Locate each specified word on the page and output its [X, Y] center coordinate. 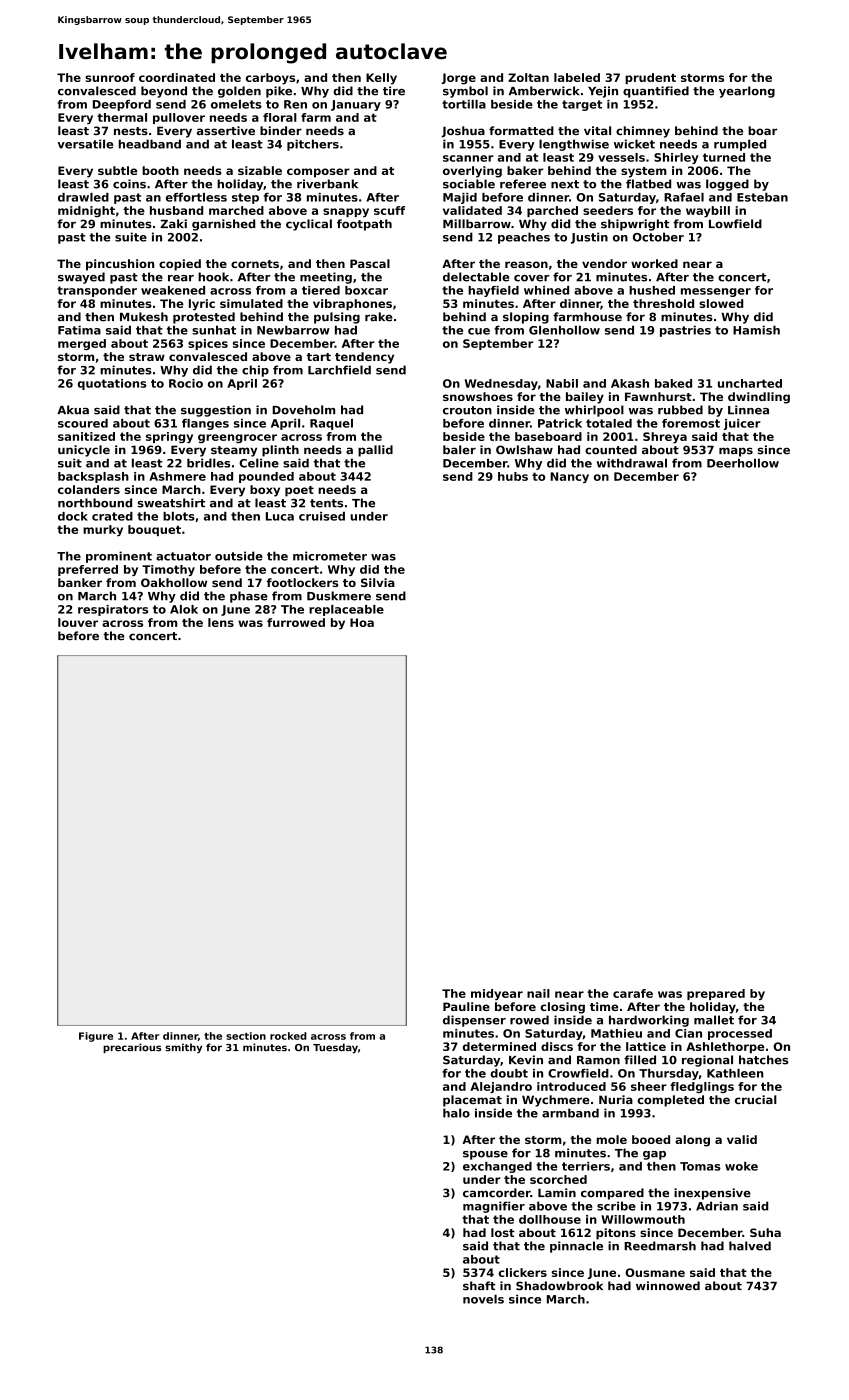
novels [483, 1299]
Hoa [362, 622]
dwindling [759, 398]
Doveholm [303, 410]
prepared [716, 994]
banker [80, 582]
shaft [479, 1286]
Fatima [79, 330]
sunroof [110, 77]
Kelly [381, 79]
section [246, 1036]
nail [538, 993]
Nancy [569, 477]
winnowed [668, 1286]
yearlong [747, 92]
